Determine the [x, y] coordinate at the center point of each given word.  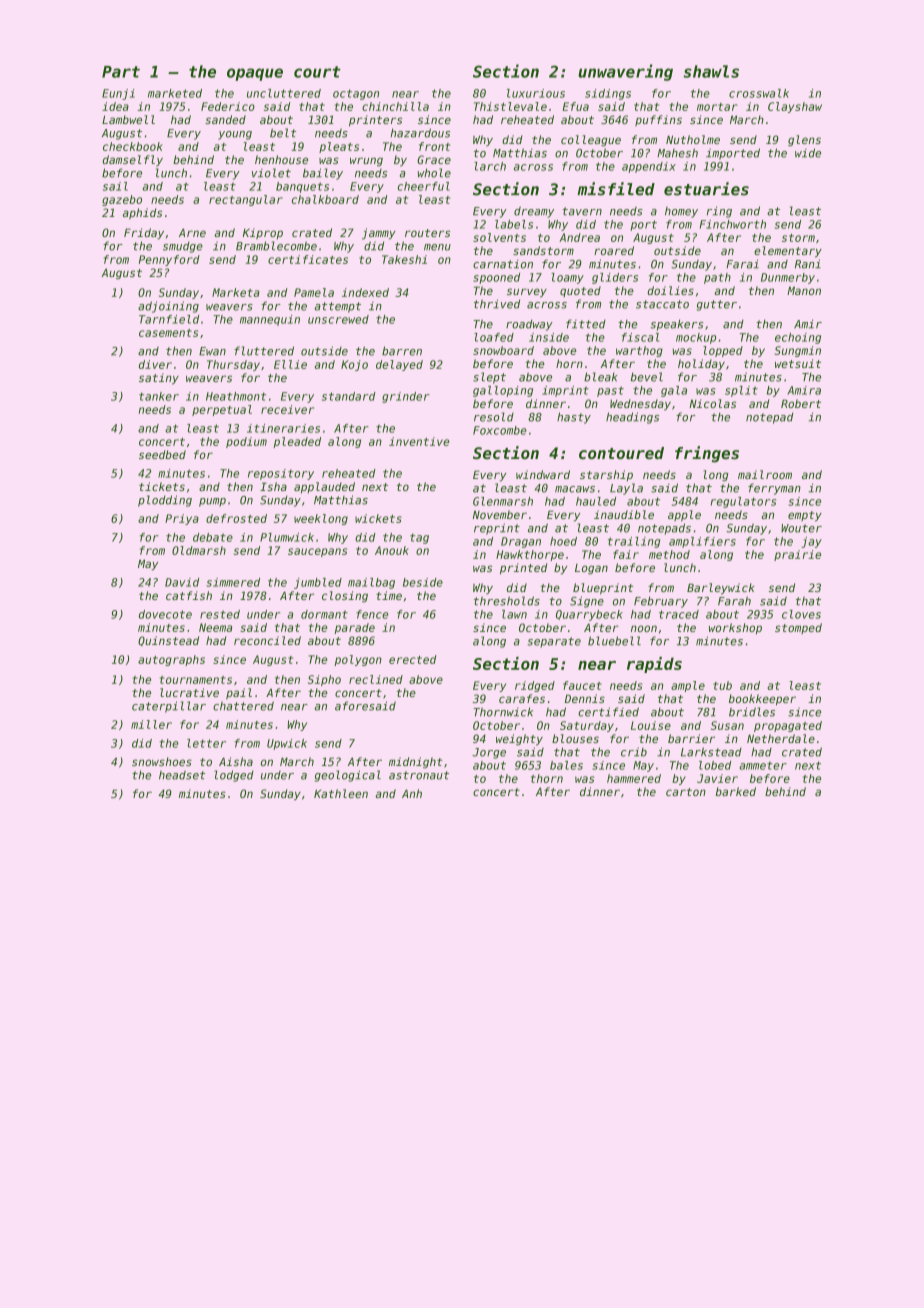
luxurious [536, 93]
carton [686, 792]
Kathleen [341, 793]
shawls [711, 71]
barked [735, 791]
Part [121, 72]
